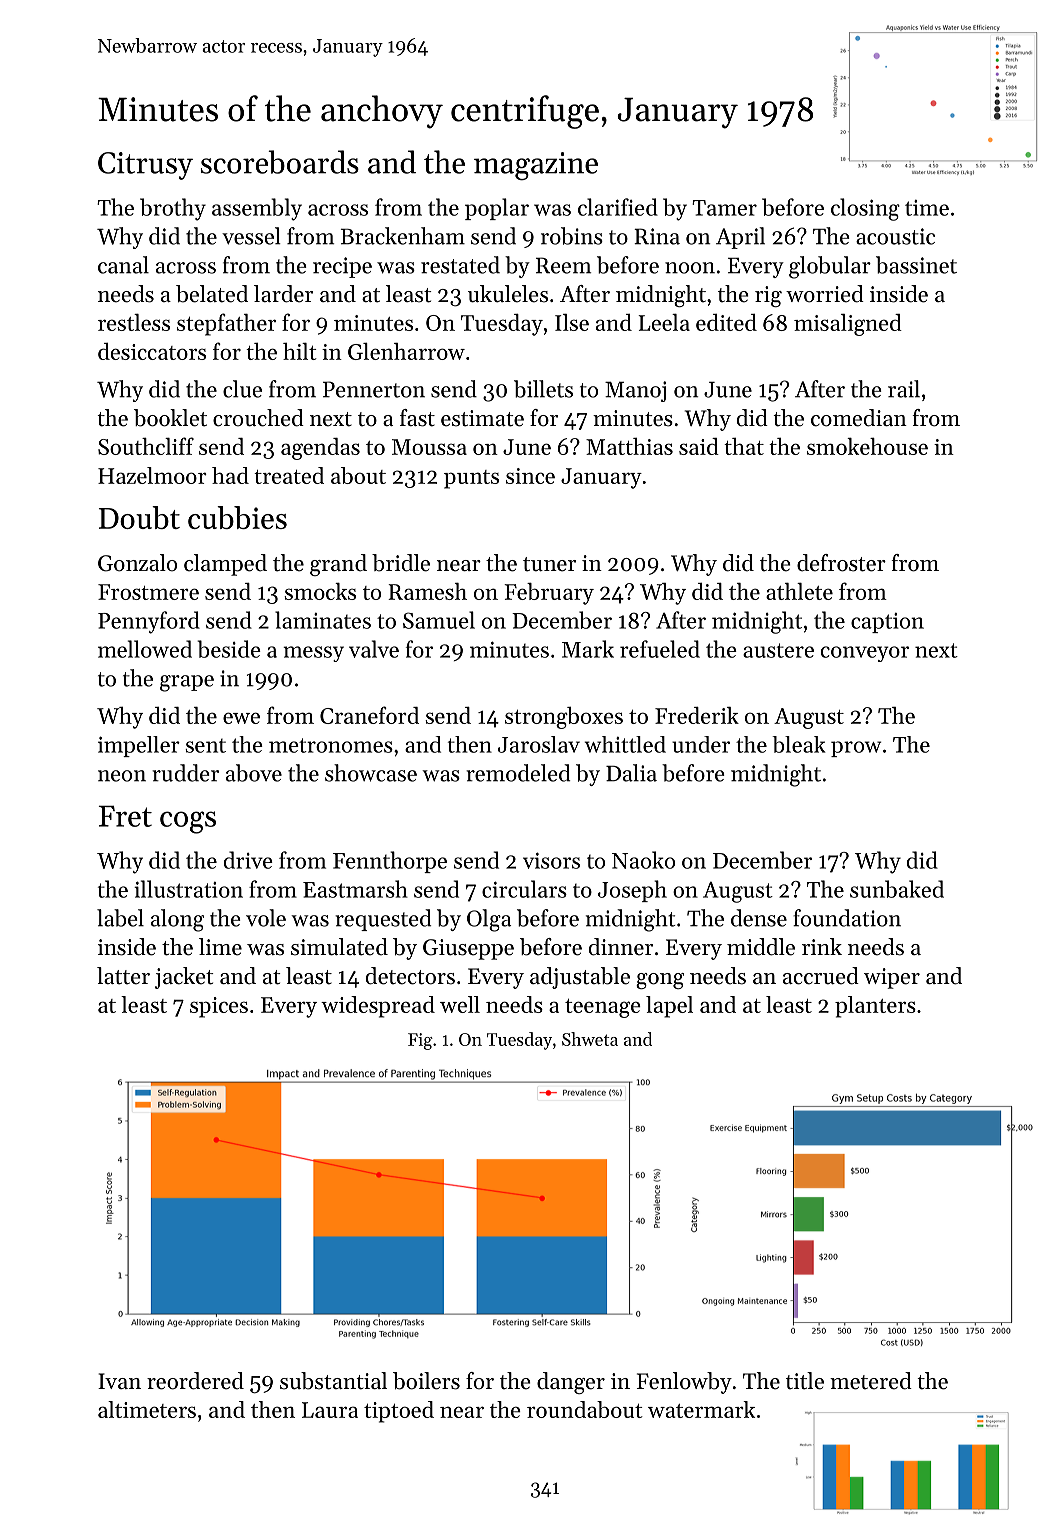 The height and width of the page is (1536, 1060). What do you see at coordinates (399, 1412) in the page?
I see `tiptoed` at bounding box center [399, 1412].
